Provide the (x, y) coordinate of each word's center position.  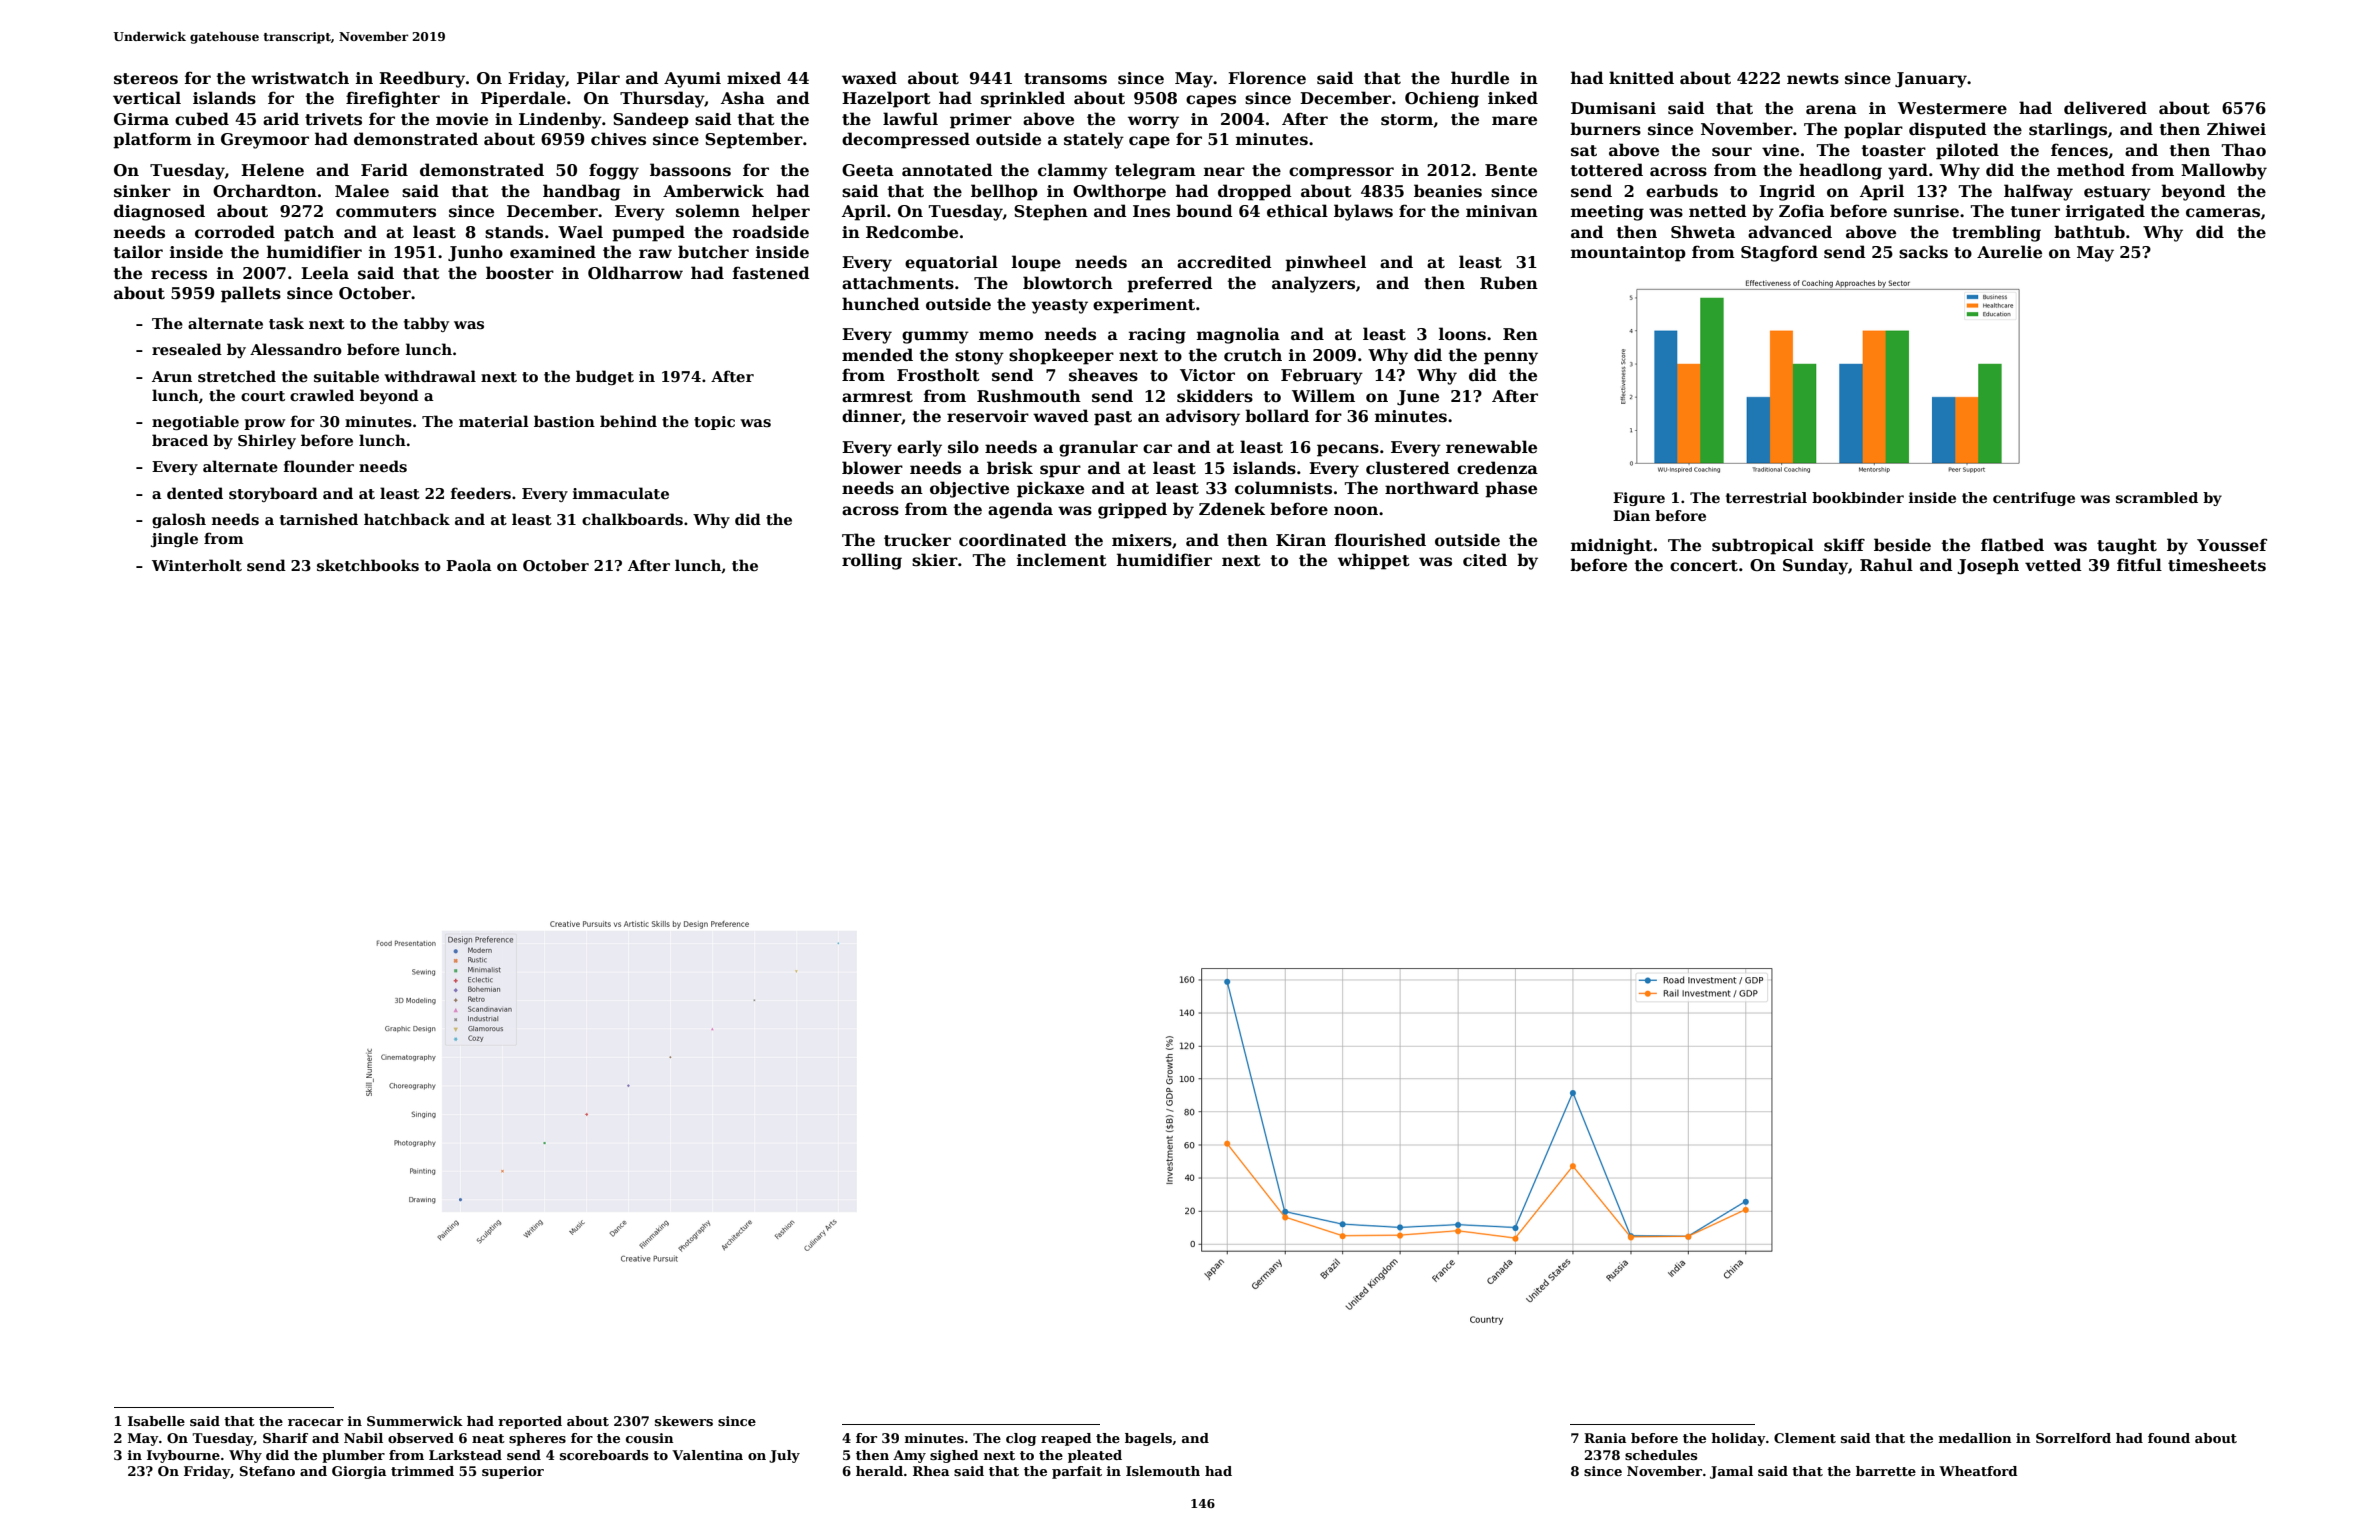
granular (1098, 448)
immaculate (621, 493)
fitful (2139, 565)
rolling (872, 561)
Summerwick (415, 1421)
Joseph (1988, 566)
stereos (146, 79)
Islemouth (1163, 1471)
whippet (1374, 561)
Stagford (1779, 253)
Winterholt (197, 565)
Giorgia (359, 1472)
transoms (1065, 79)
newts (1813, 79)
